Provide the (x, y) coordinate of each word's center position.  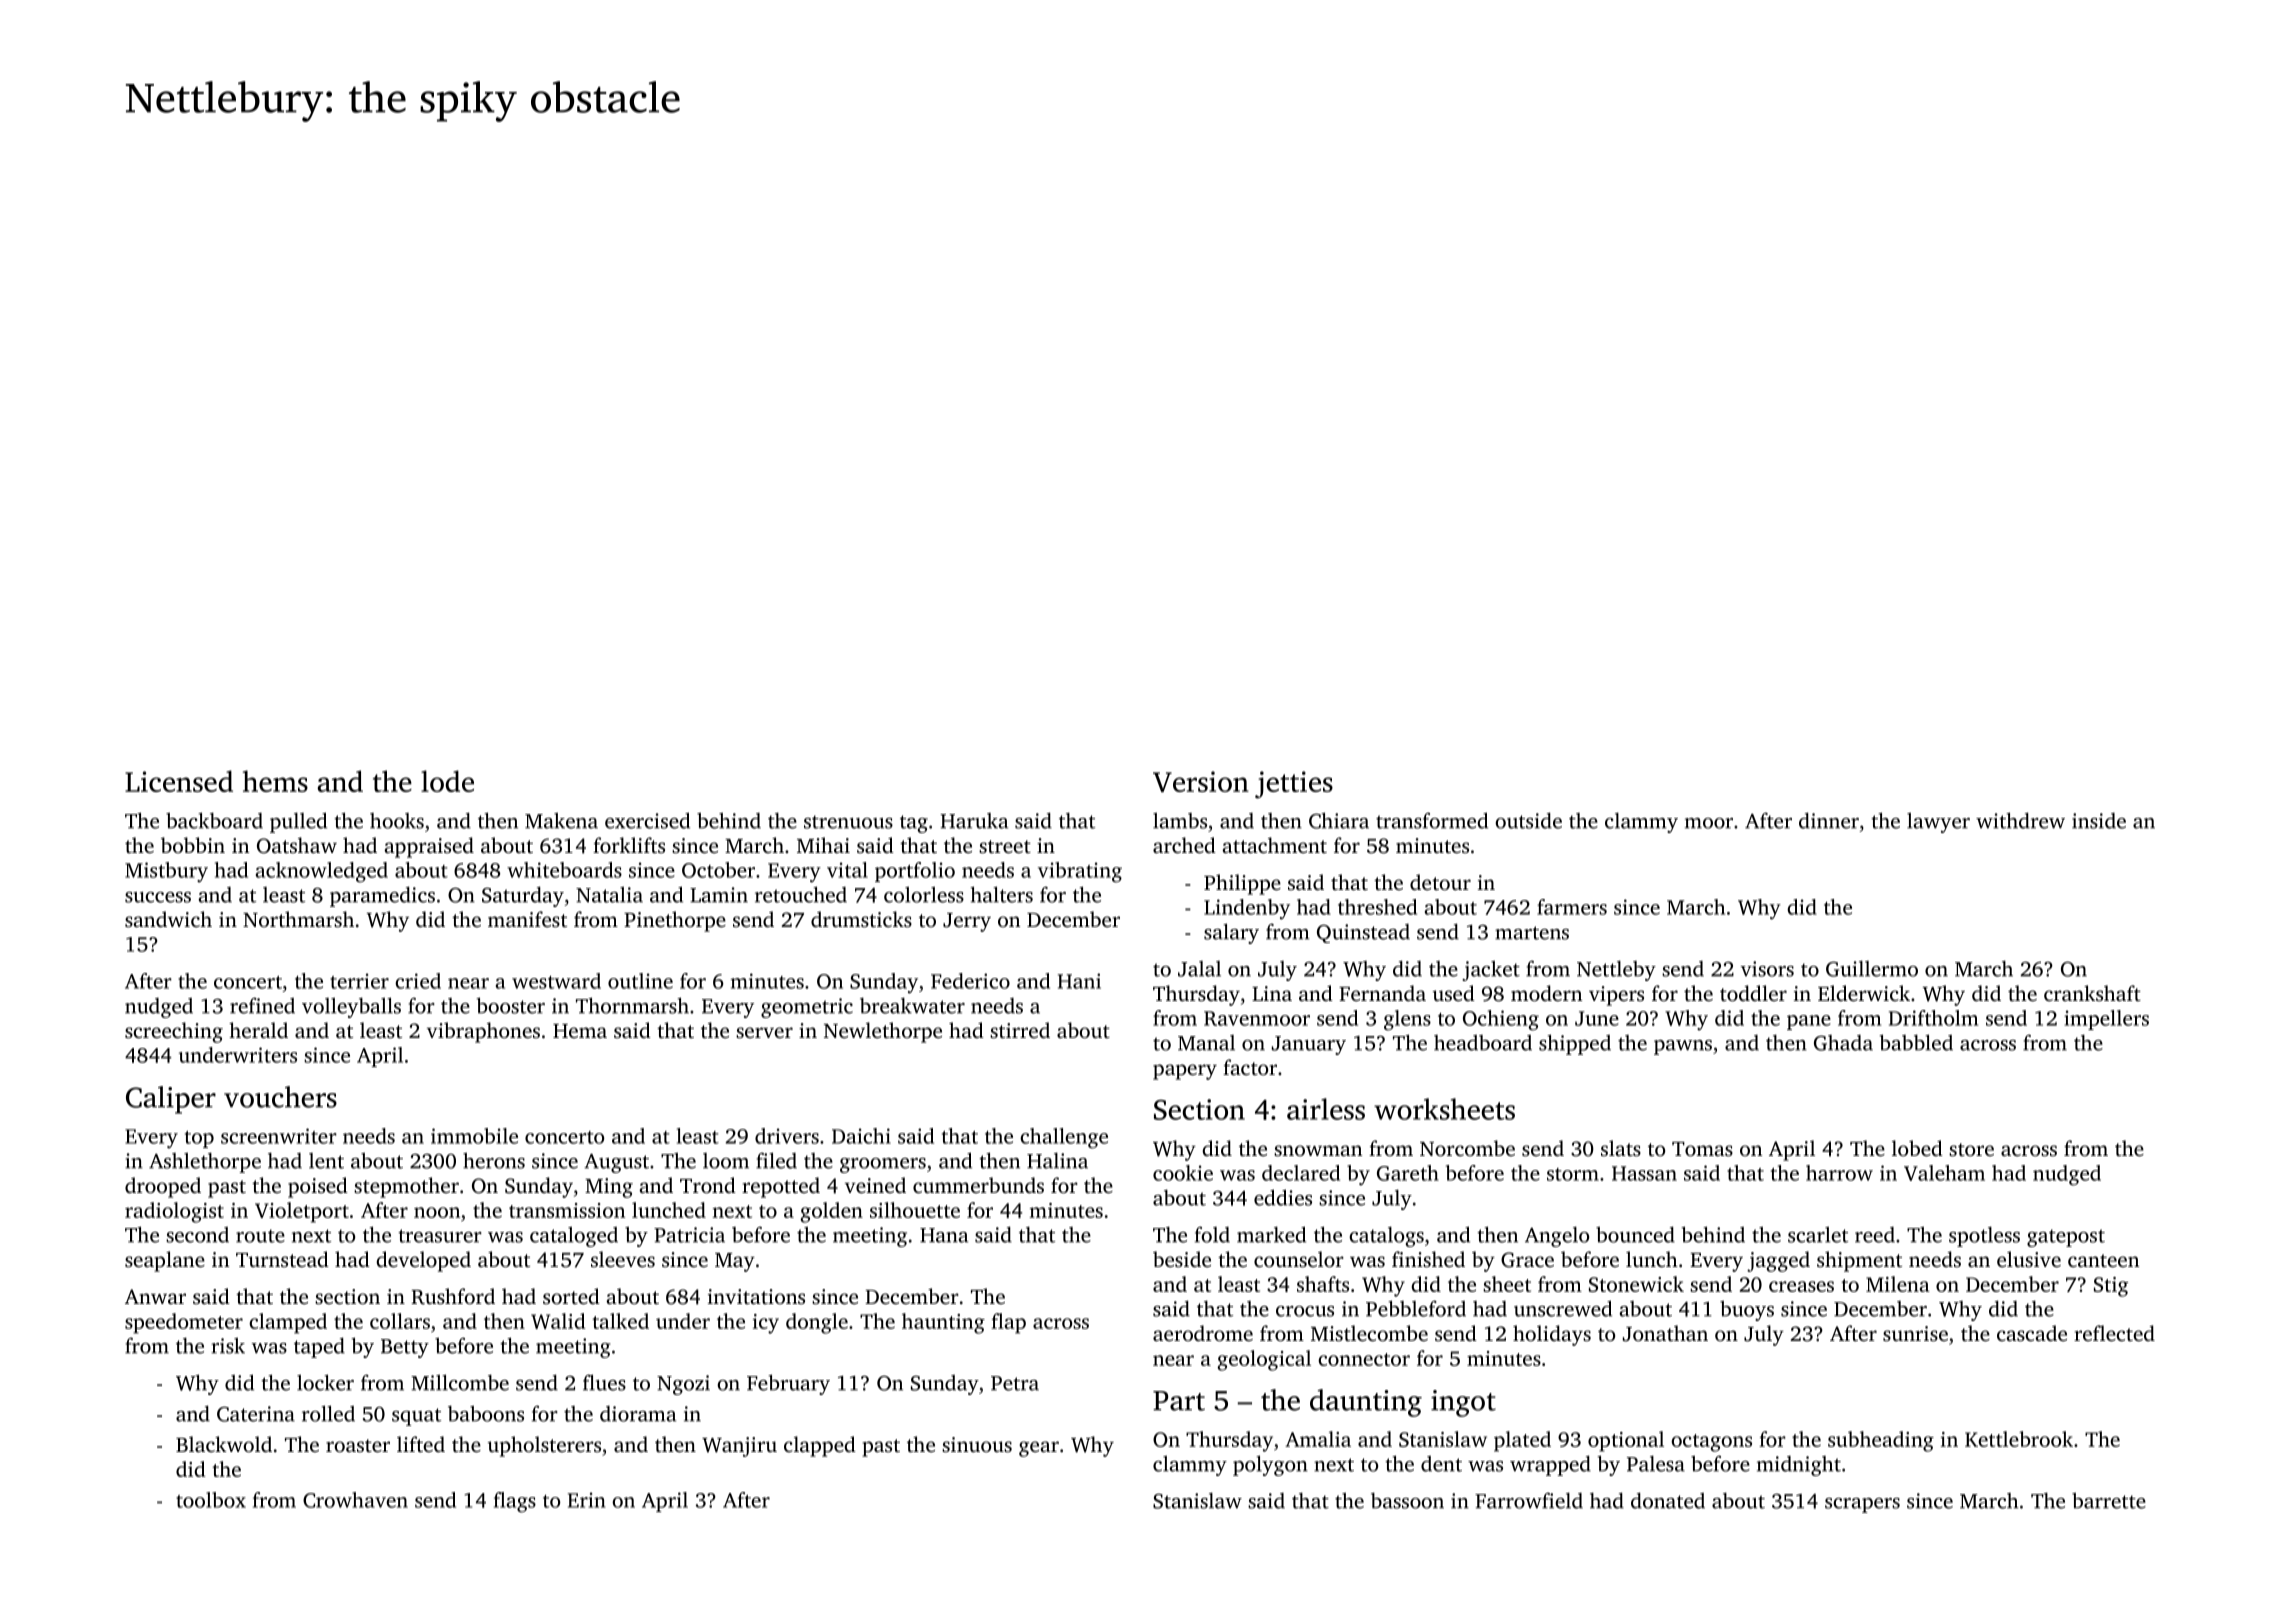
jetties (1294, 785)
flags (515, 1502)
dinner (1829, 820)
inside (2099, 821)
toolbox (211, 1500)
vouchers (280, 1097)
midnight (1799, 1466)
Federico (970, 981)
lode (447, 781)
